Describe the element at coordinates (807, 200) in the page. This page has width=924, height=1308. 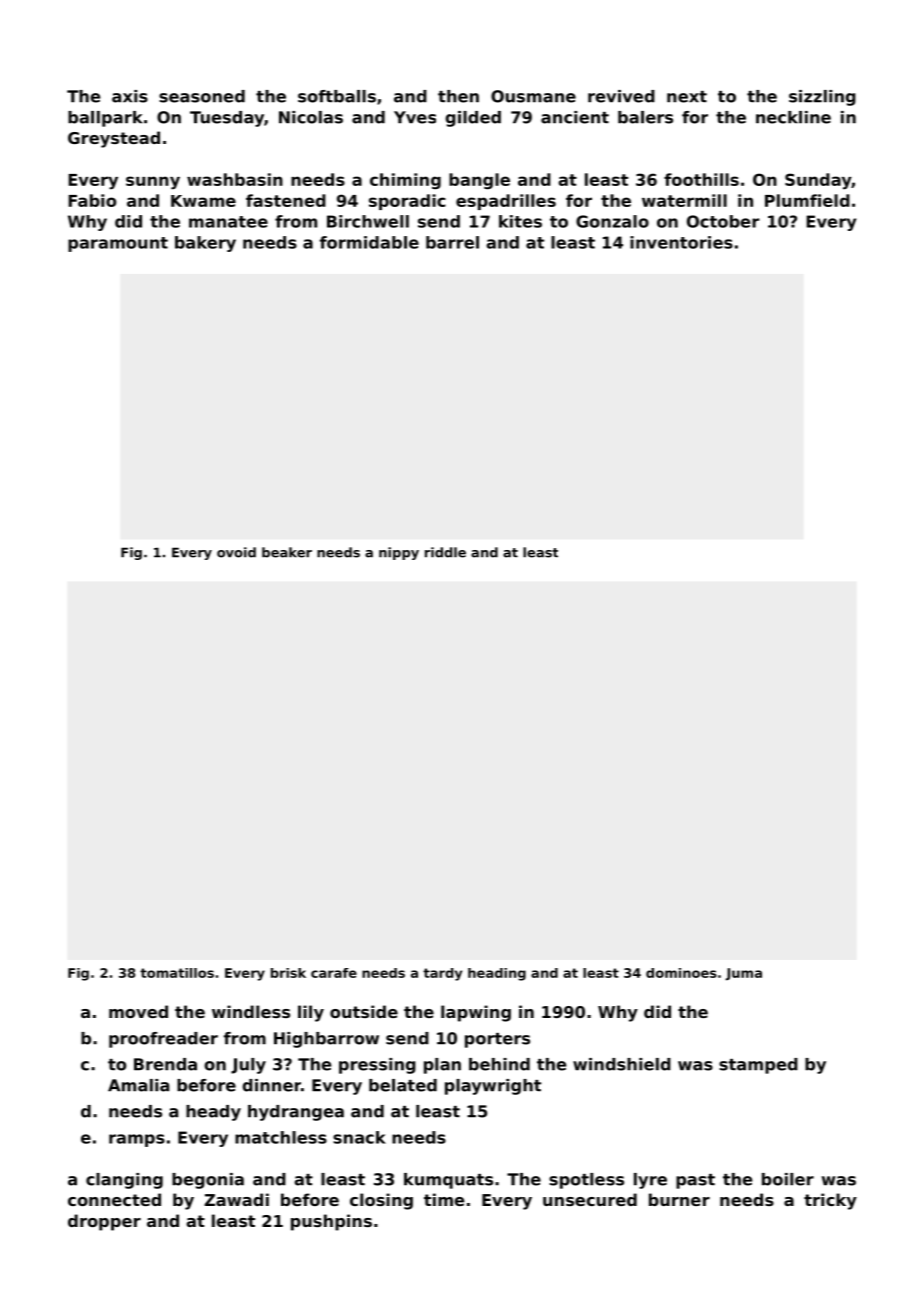
I see `Plumfield` at that location.
